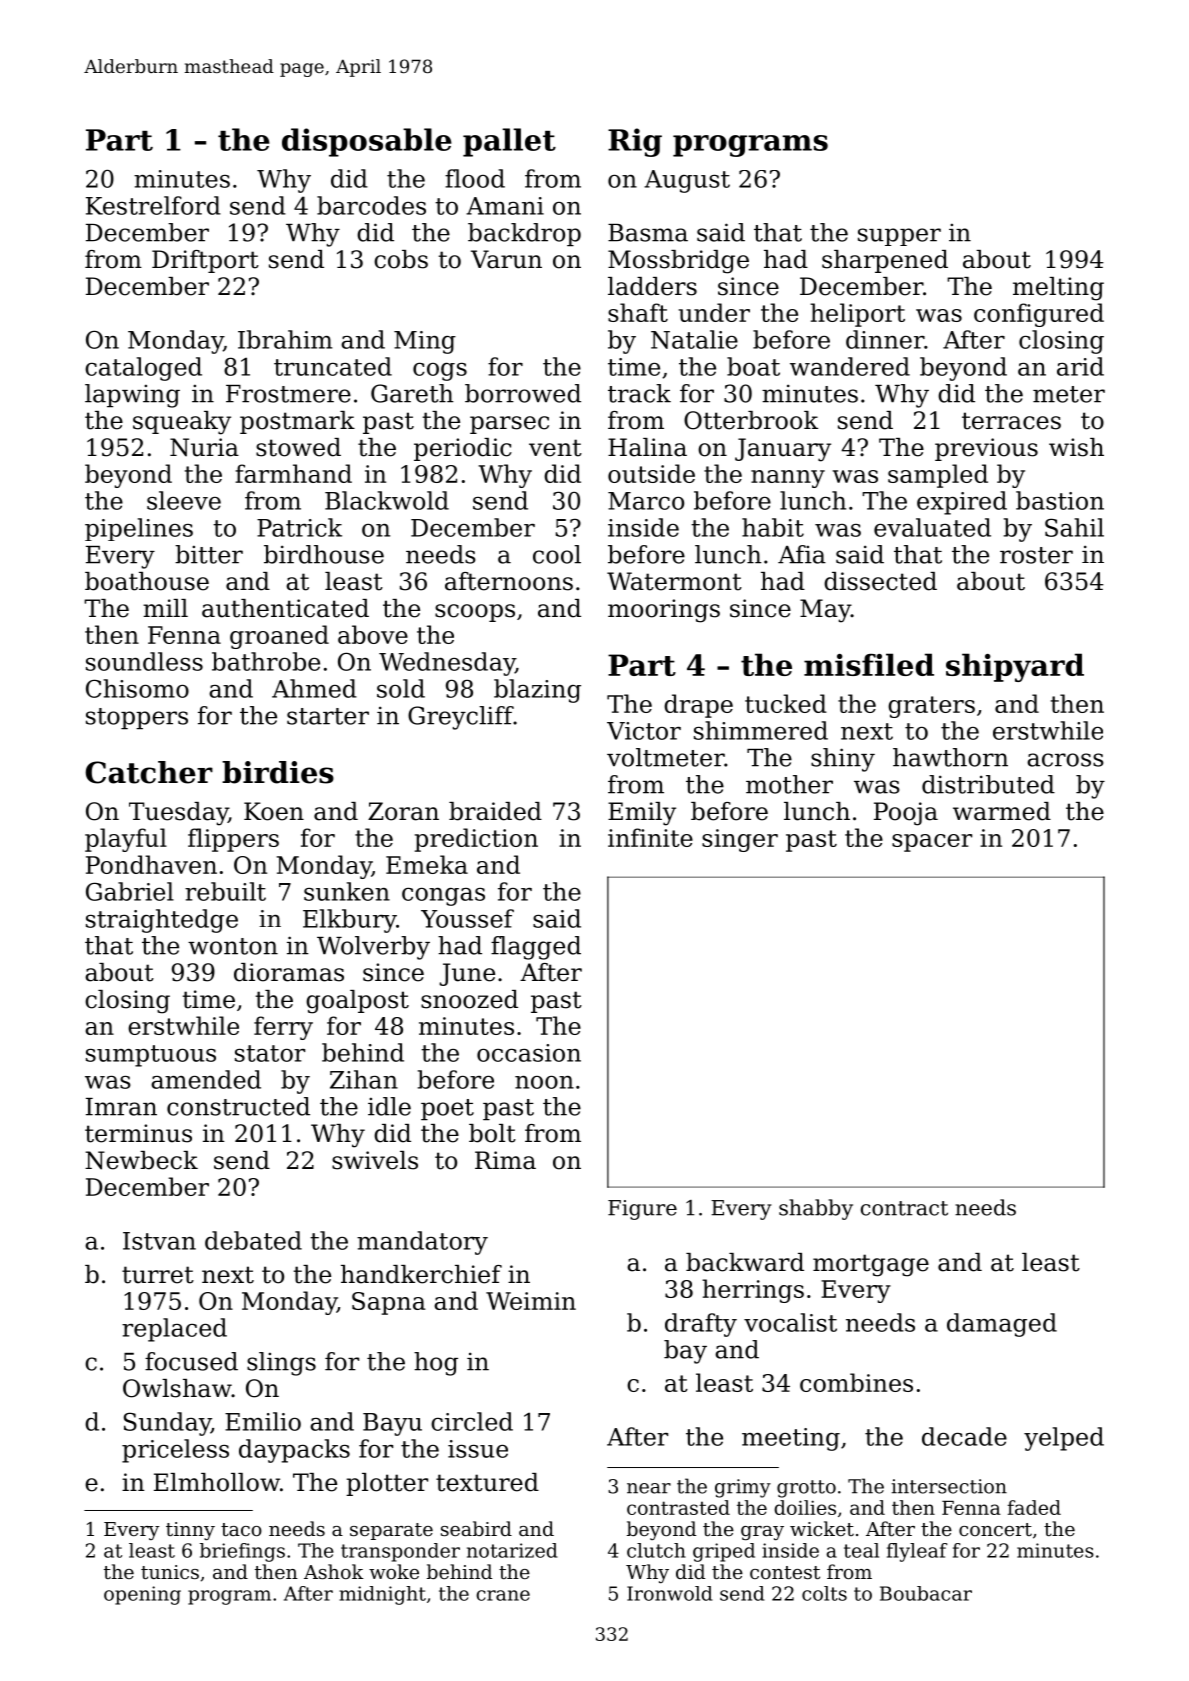 The height and width of the image is (1681, 1189). What do you see at coordinates (505, 1160) in the image?
I see `Rima` at bounding box center [505, 1160].
